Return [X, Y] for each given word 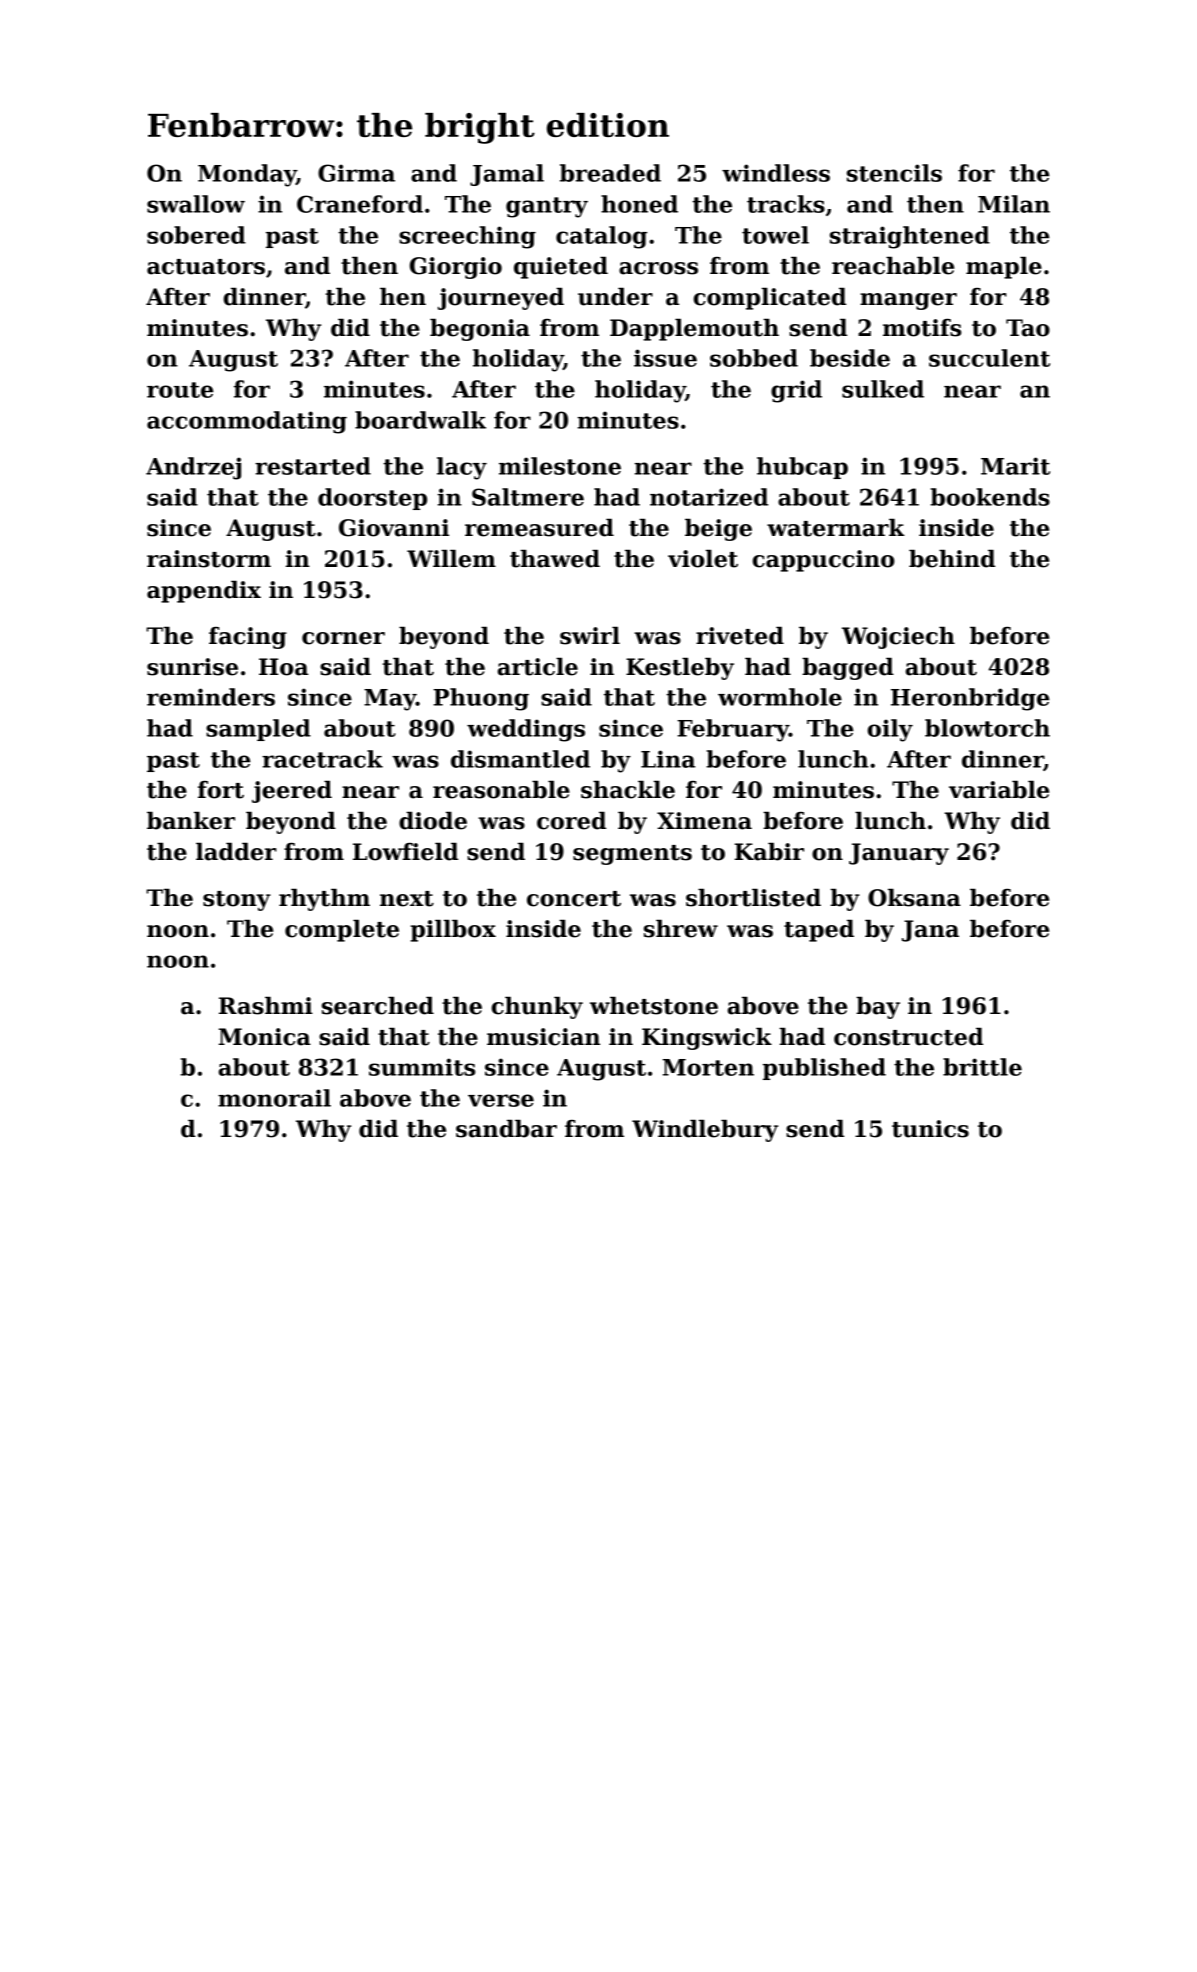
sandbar [506, 1129]
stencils [894, 173]
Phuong [481, 699]
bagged [848, 669]
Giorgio [456, 268]
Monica [265, 1037]
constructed [908, 1037]
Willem [451, 559]
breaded [610, 173]
